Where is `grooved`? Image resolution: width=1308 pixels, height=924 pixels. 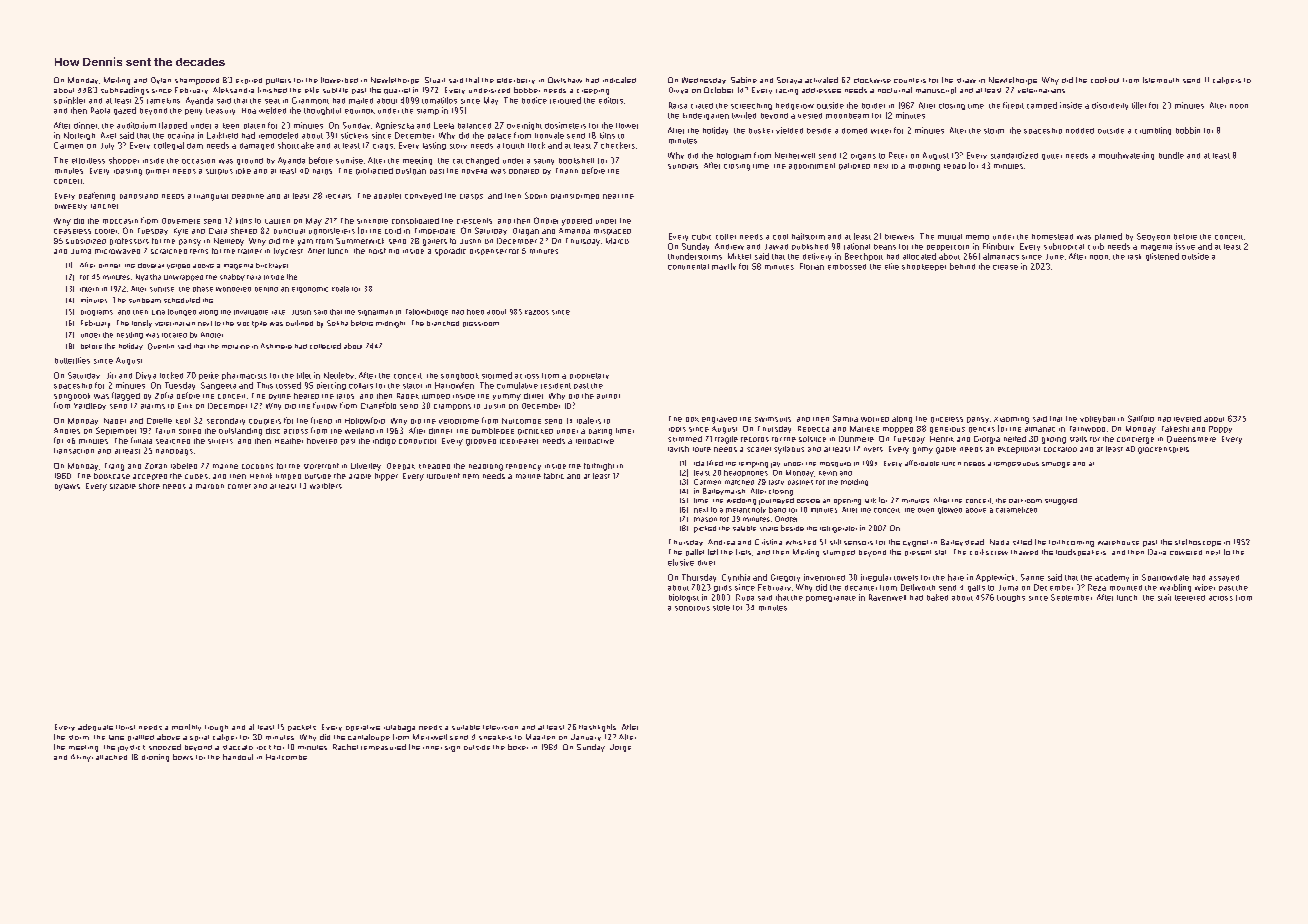 grooved is located at coordinates (481, 442).
